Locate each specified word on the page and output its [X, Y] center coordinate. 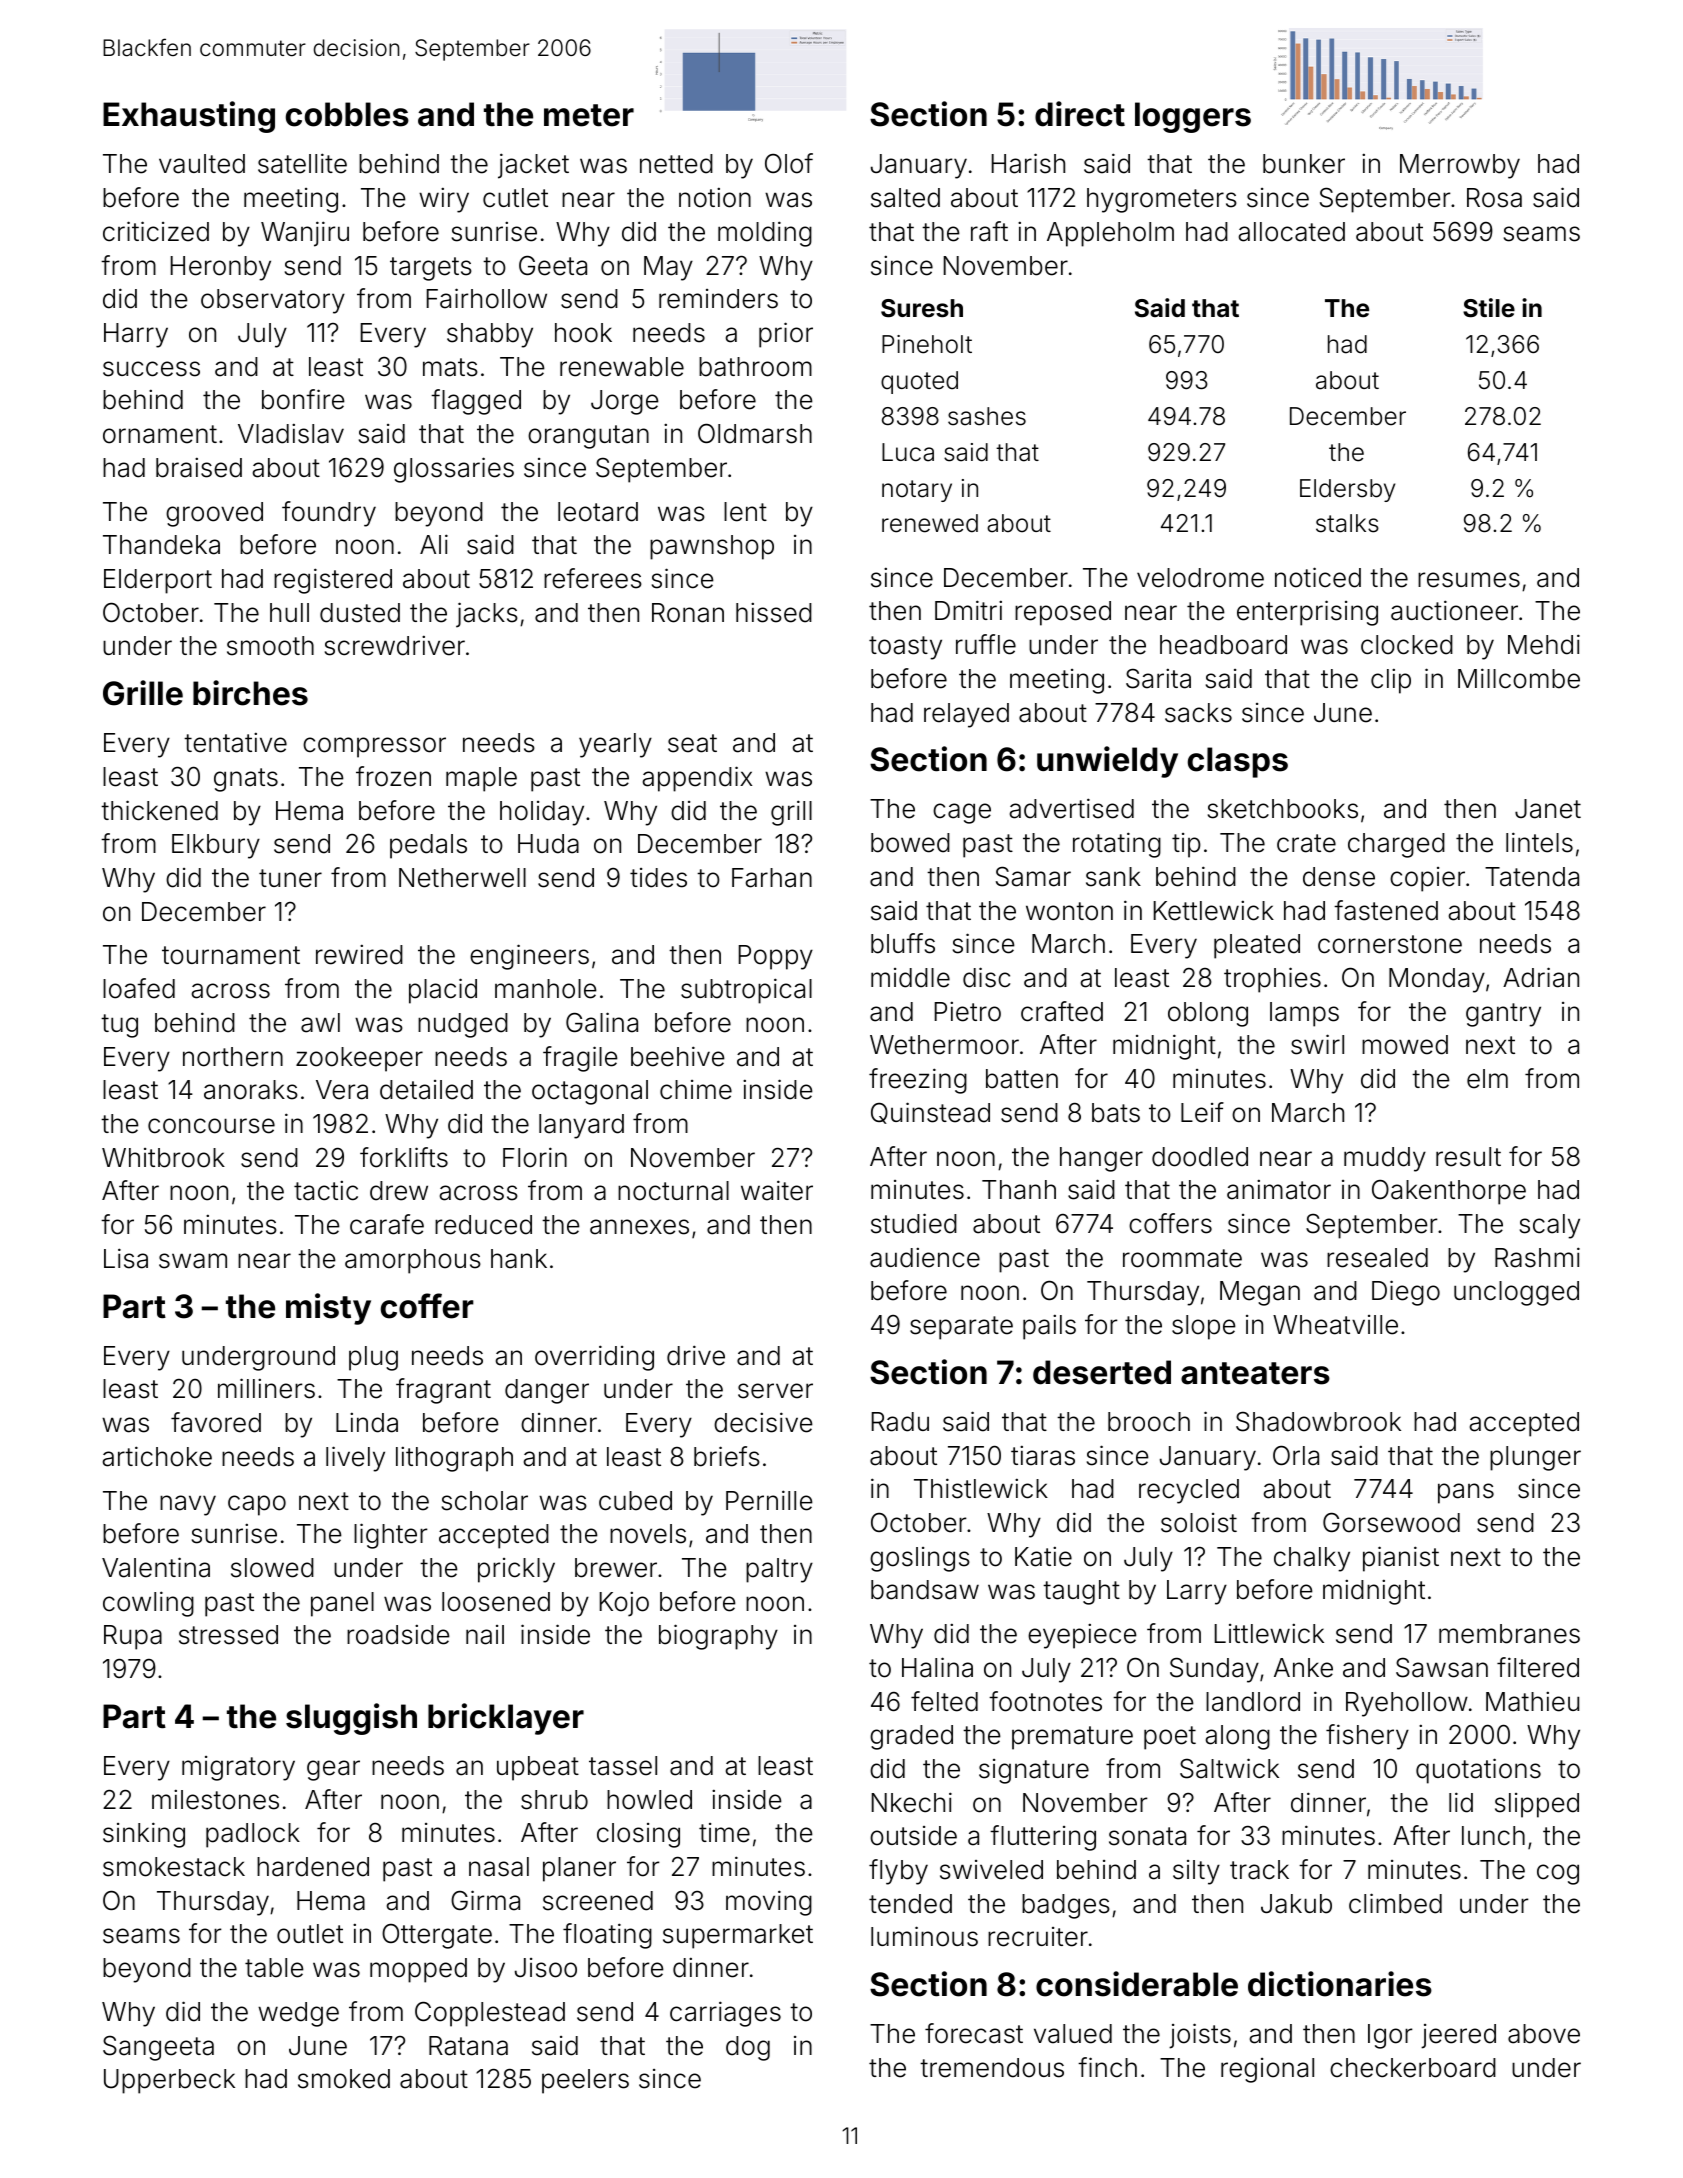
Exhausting [189, 117]
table [274, 1968]
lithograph [454, 1459]
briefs [727, 1456]
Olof [789, 163]
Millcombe [1519, 678]
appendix [697, 779]
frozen [393, 776]
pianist [1401, 1559]
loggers [1193, 117]
